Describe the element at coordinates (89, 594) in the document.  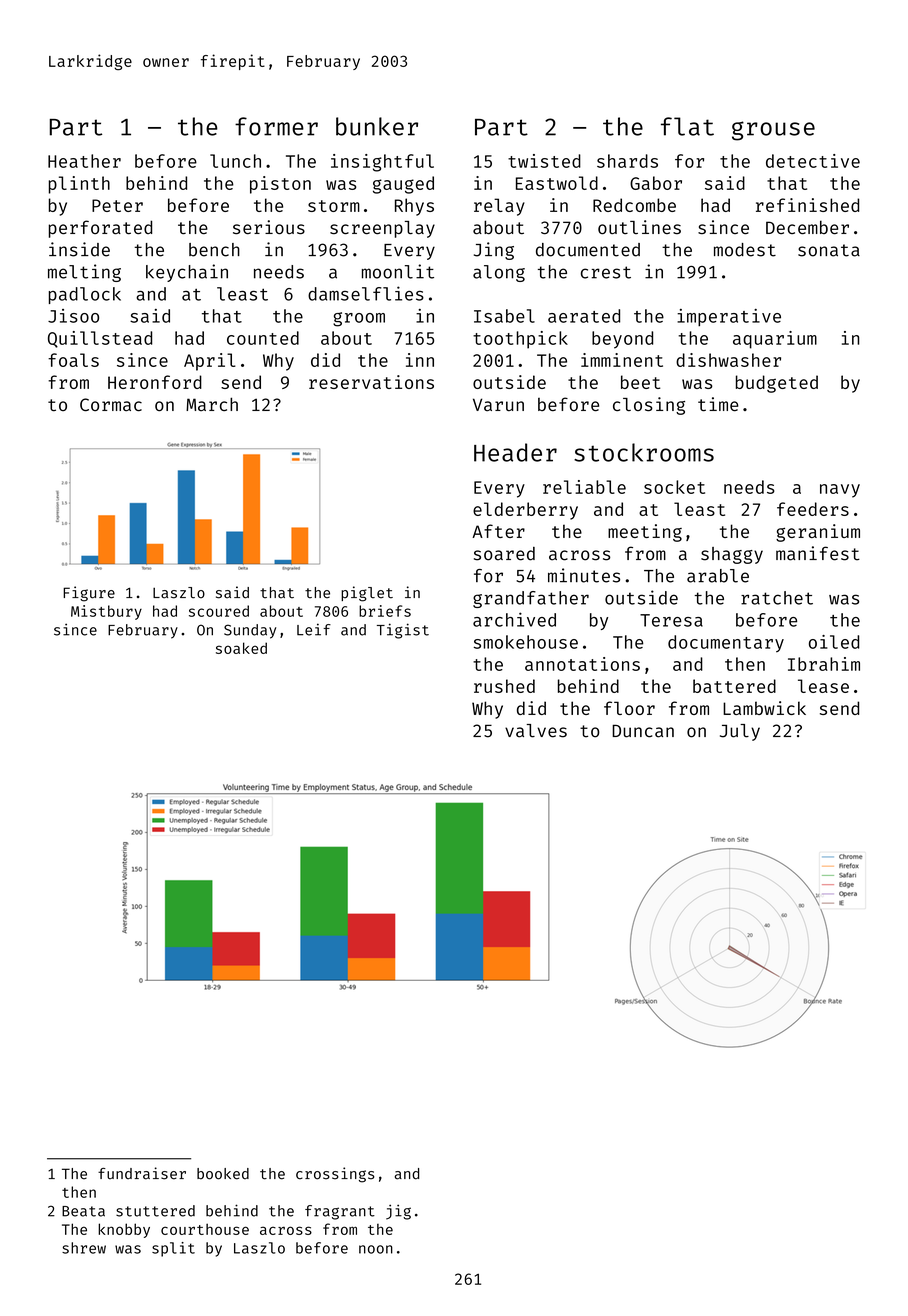
I see `Figure` at that location.
